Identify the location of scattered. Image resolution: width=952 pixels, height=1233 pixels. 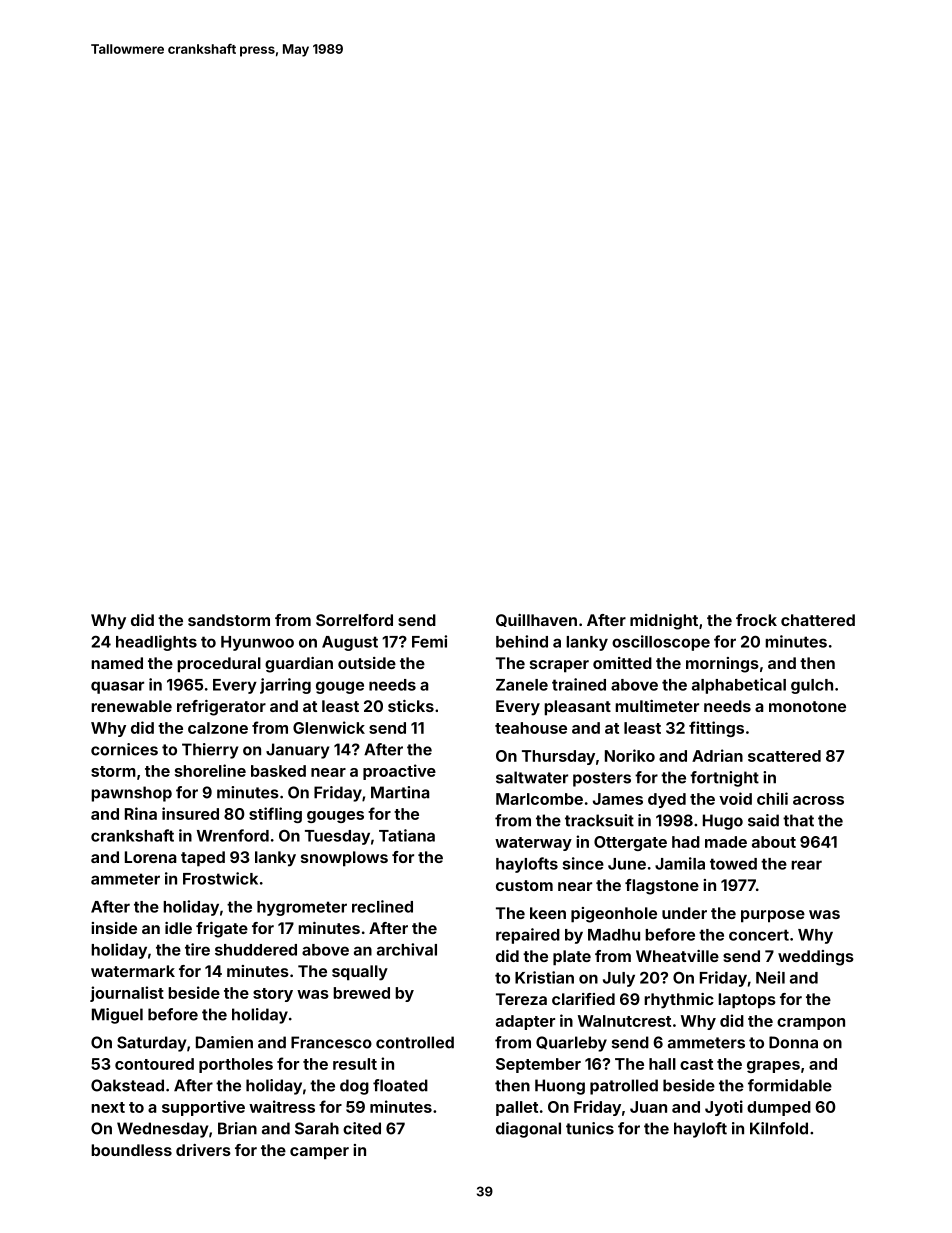
(784, 756).
